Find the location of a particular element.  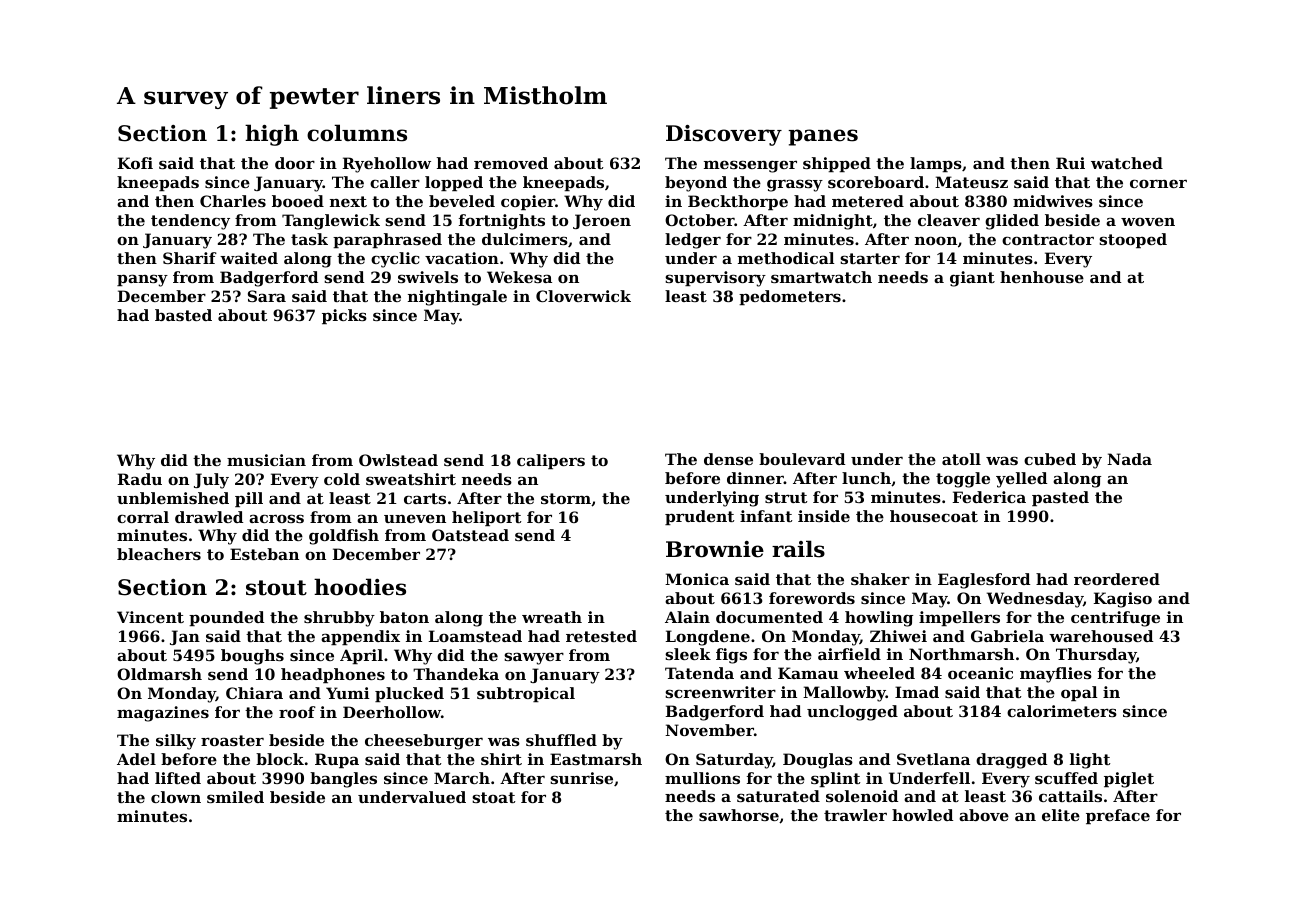

sawhorse is located at coordinates (739, 815).
